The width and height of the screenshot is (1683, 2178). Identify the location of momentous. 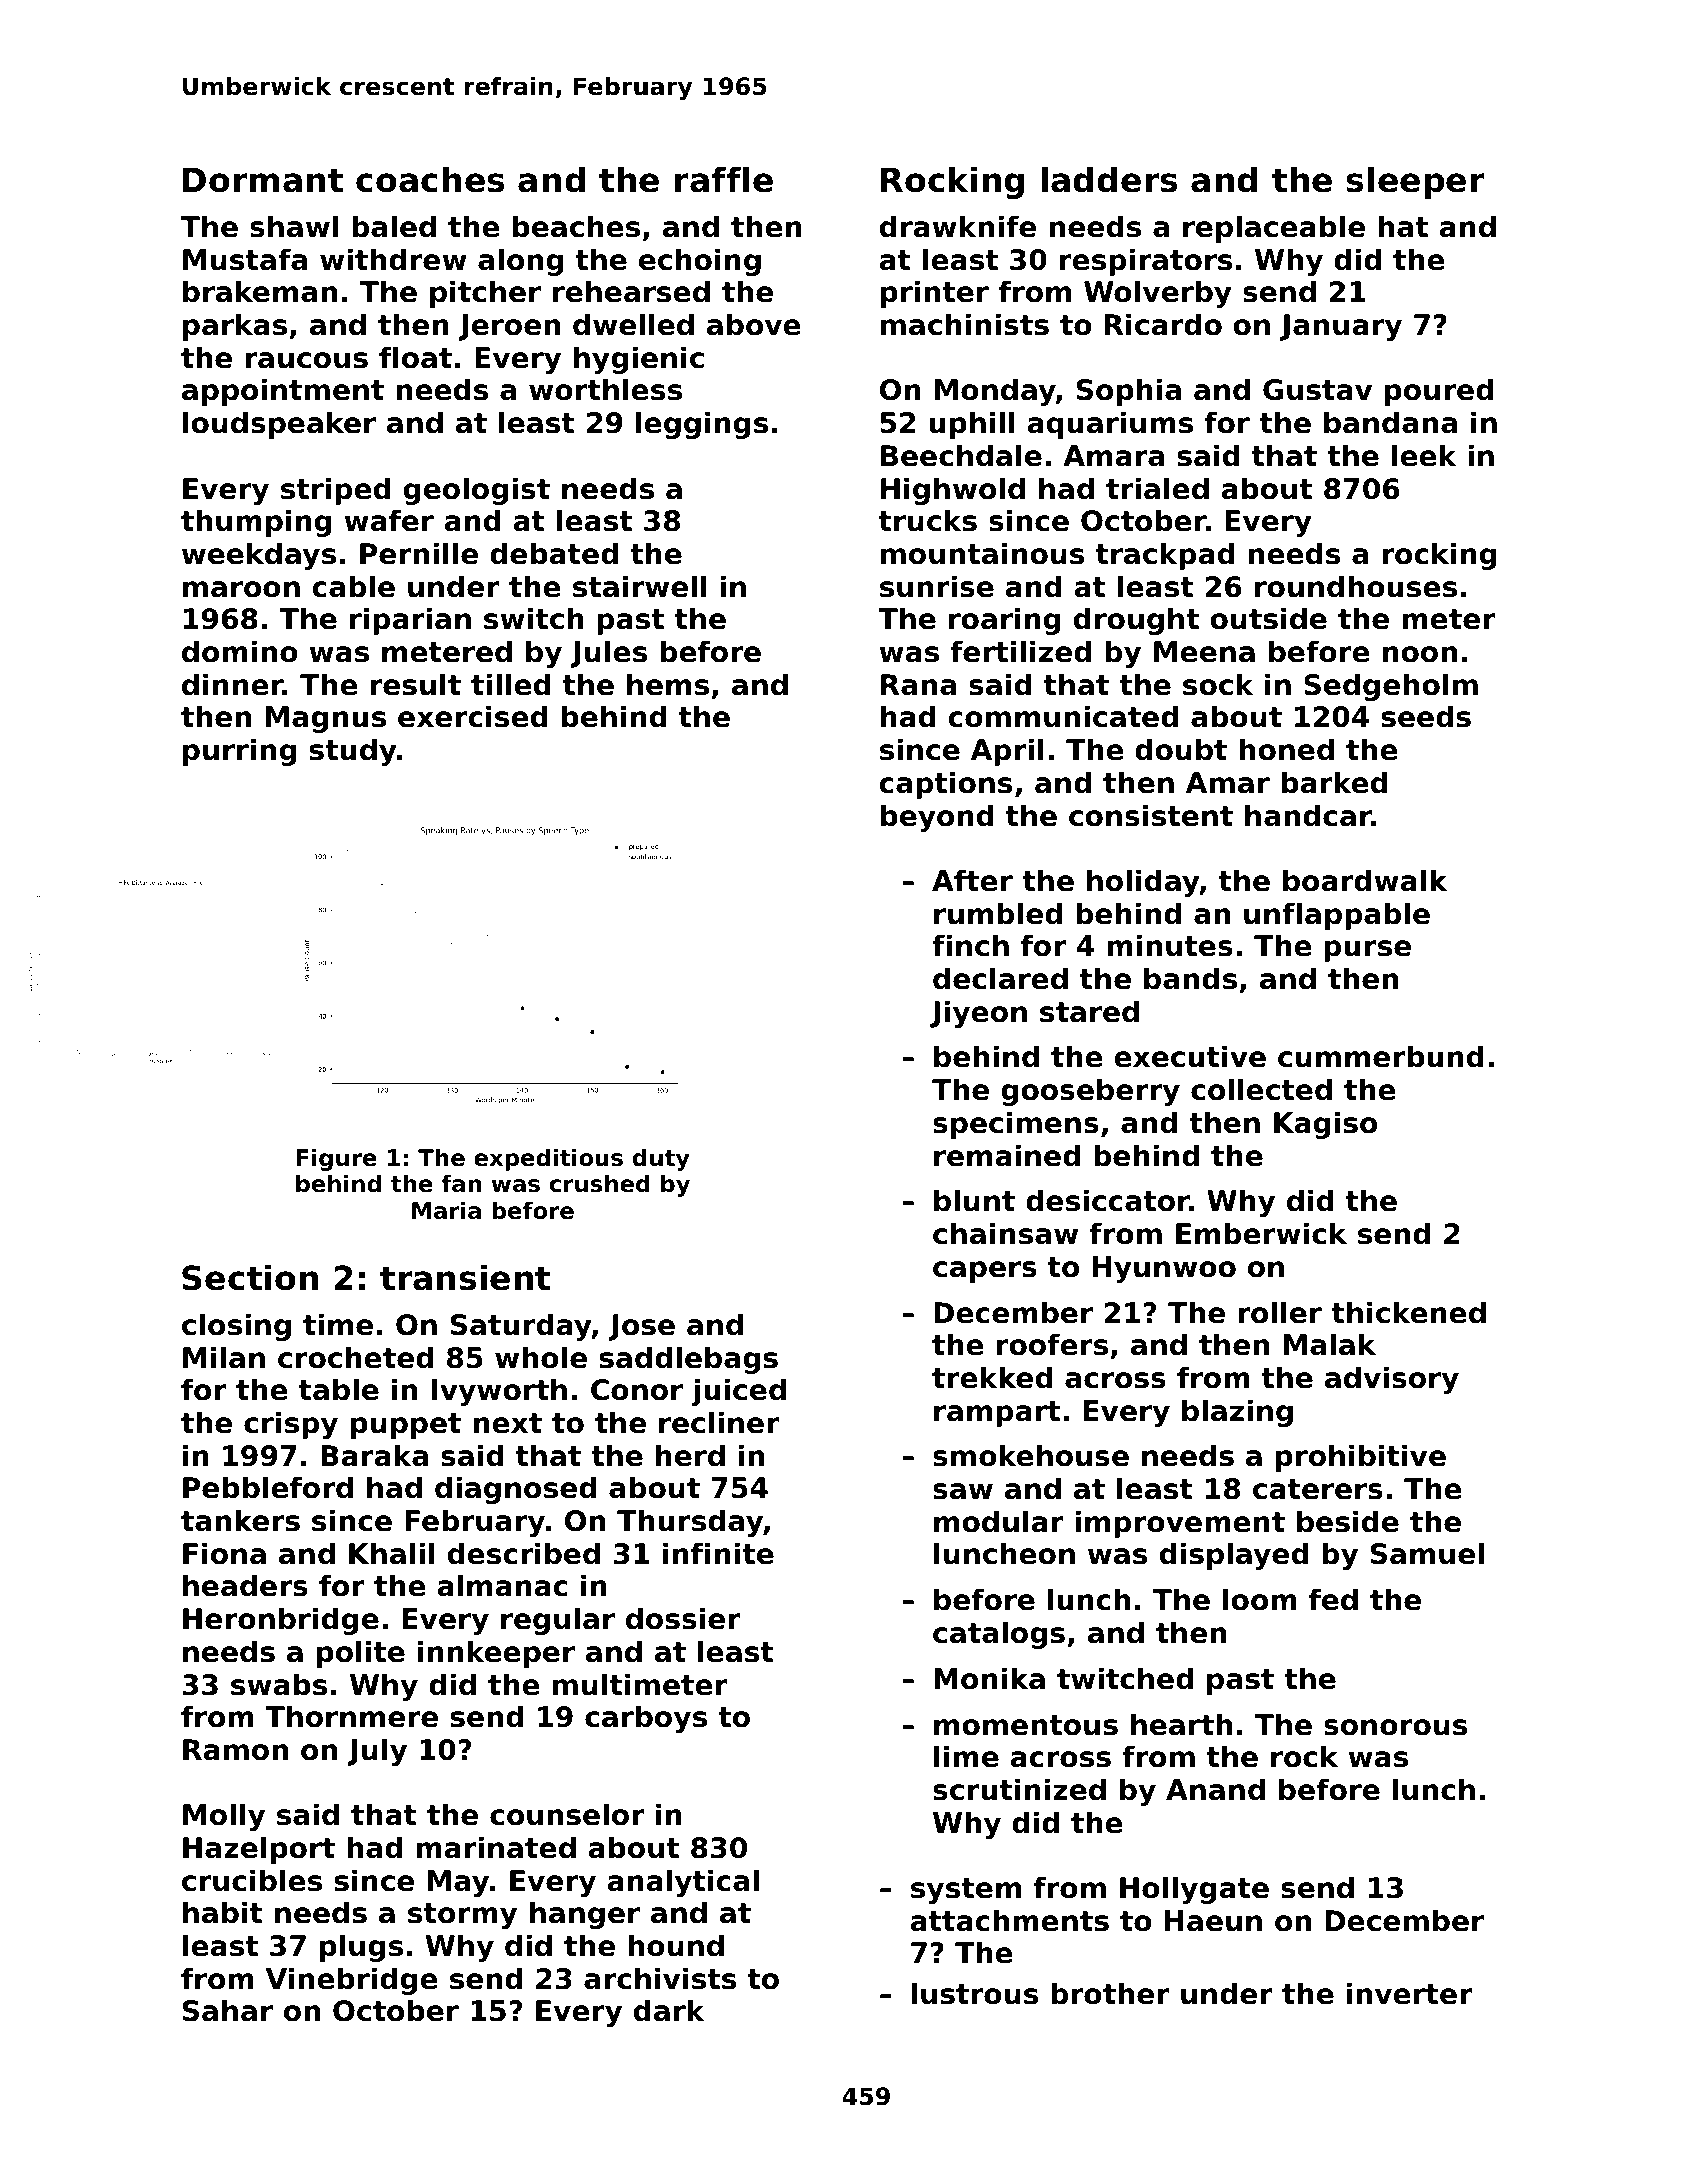
(1026, 1725).
